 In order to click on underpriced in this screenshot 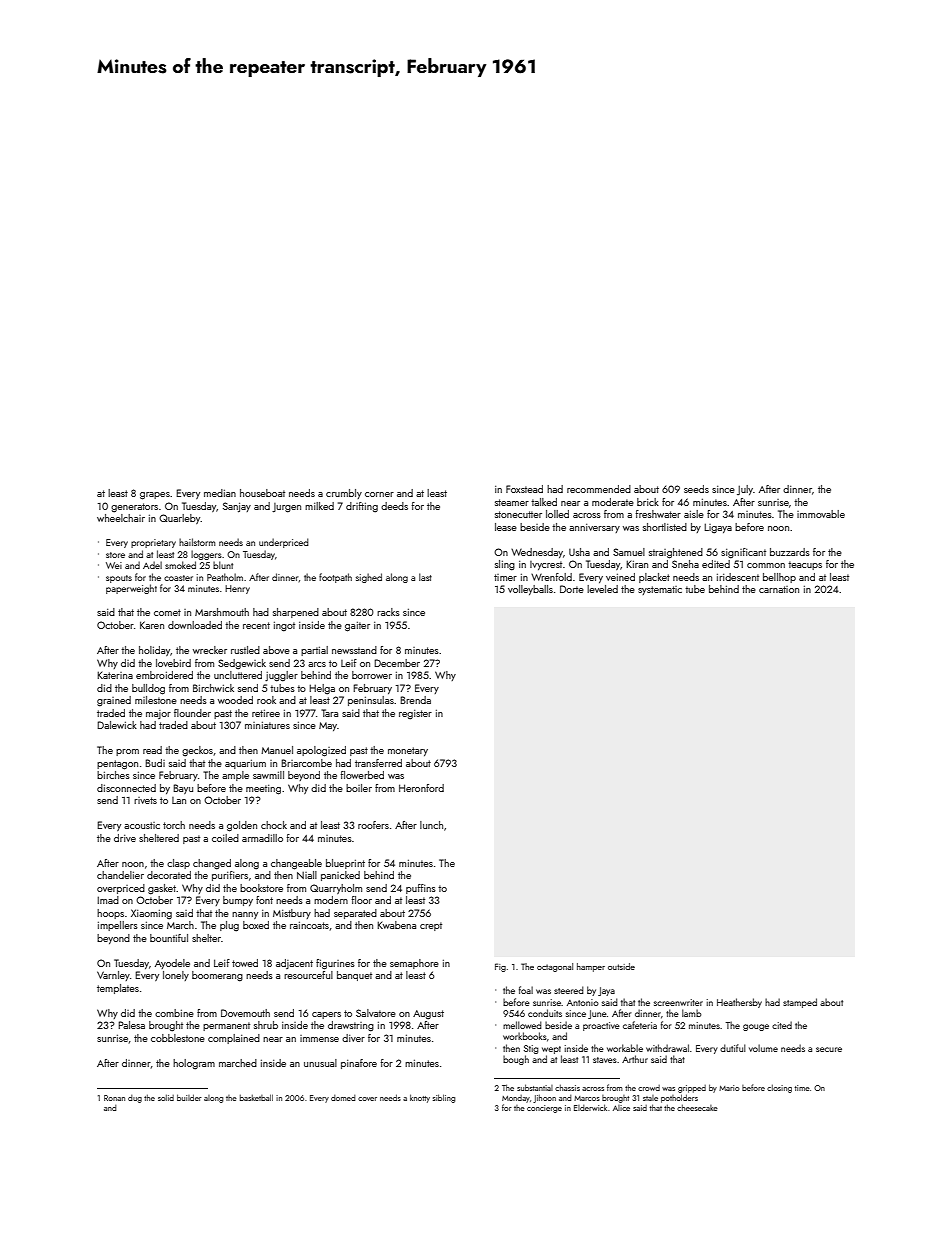, I will do `click(284, 543)`.
